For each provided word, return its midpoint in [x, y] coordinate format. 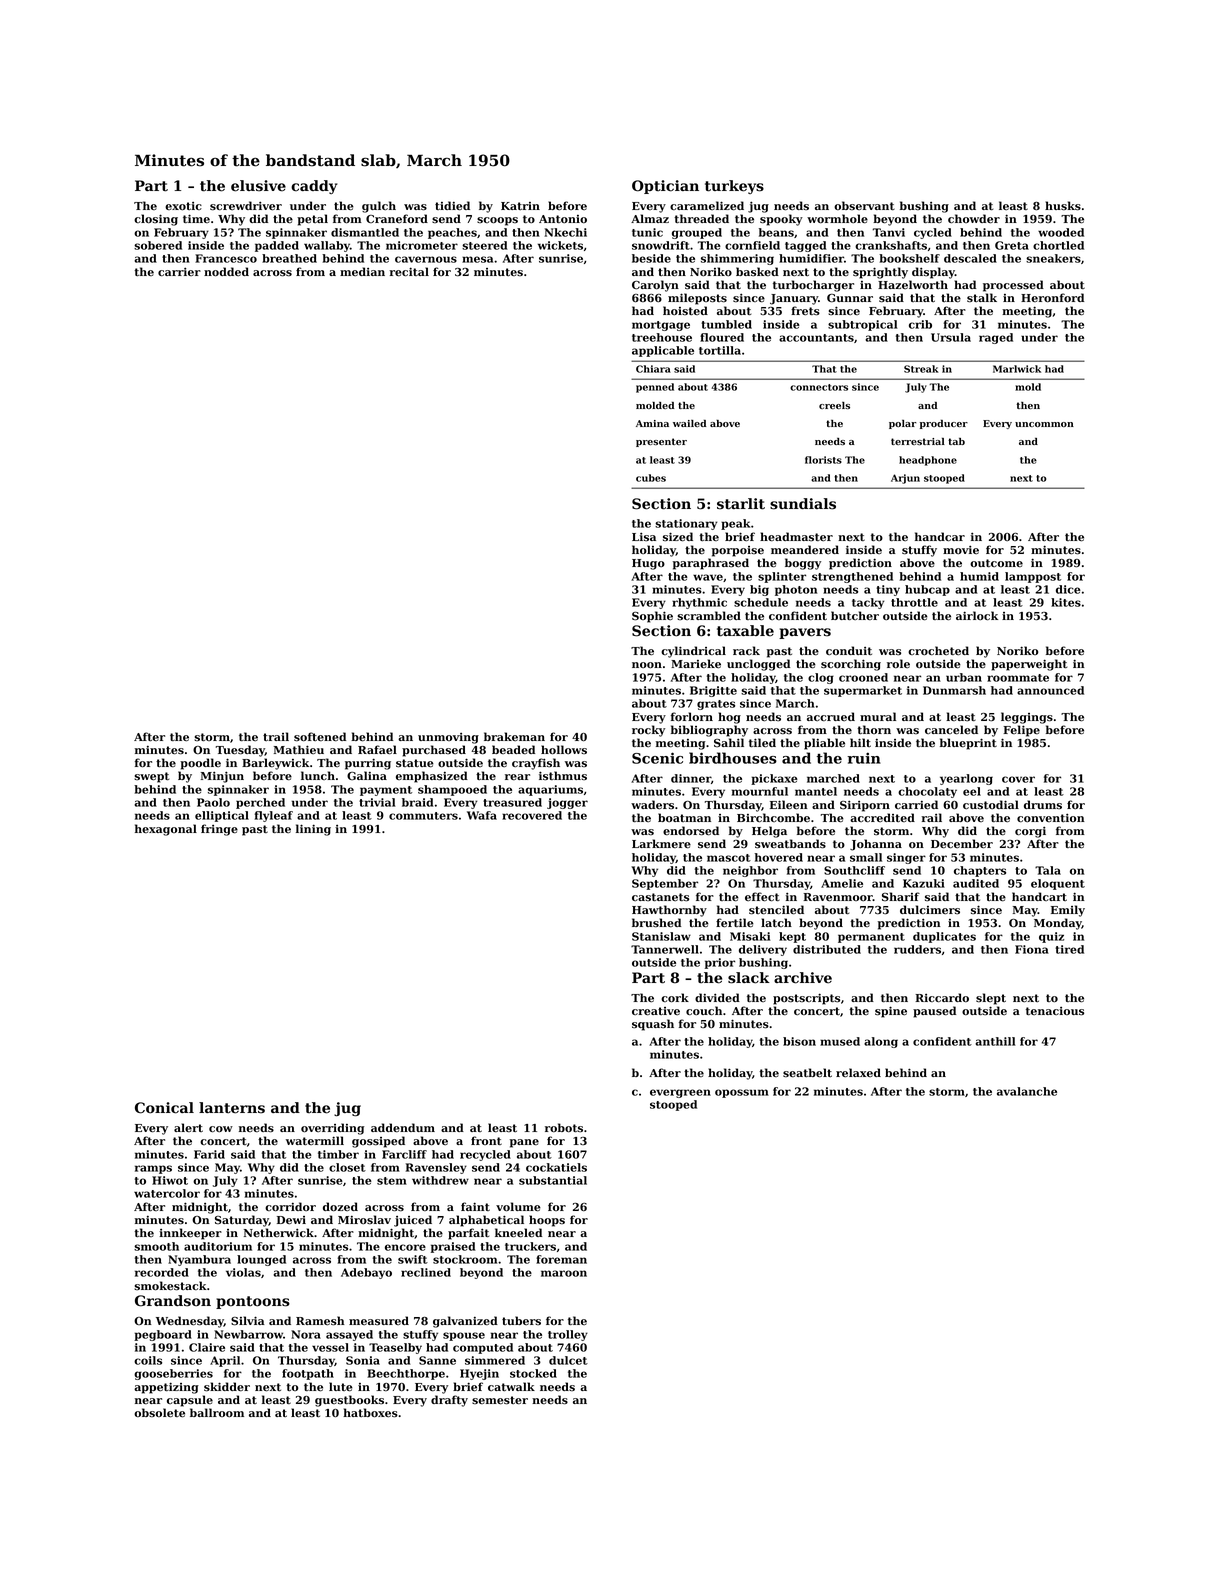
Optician [665, 187]
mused [840, 1041]
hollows [564, 750]
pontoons [253, 1302]
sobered [158, 245]
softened [320, 737]
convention [1051, 818]
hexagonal [166, 830]
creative [656, 1011]
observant [864, 205]
